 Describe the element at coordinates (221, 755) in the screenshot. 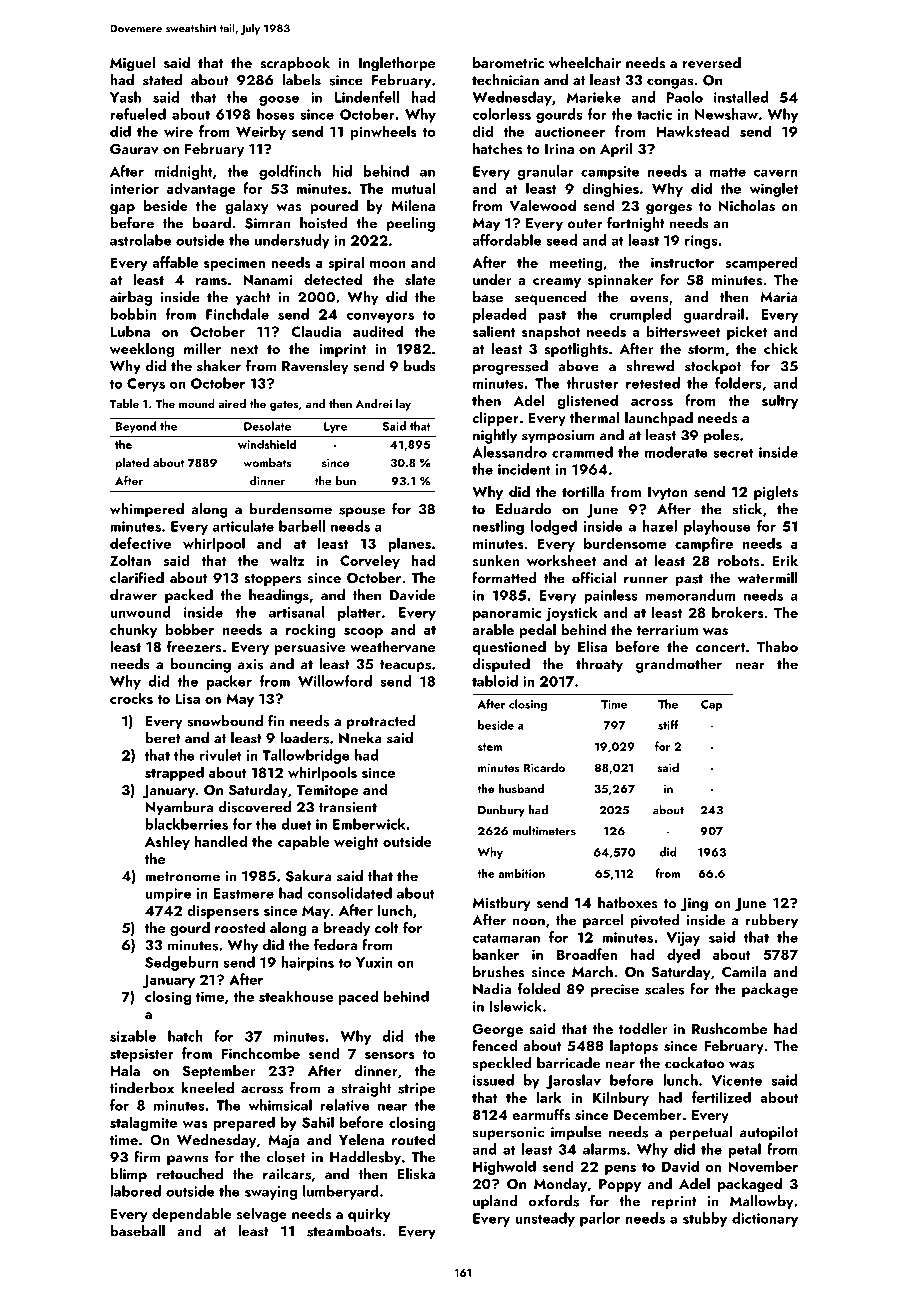

I see `rivulet` at that location.
